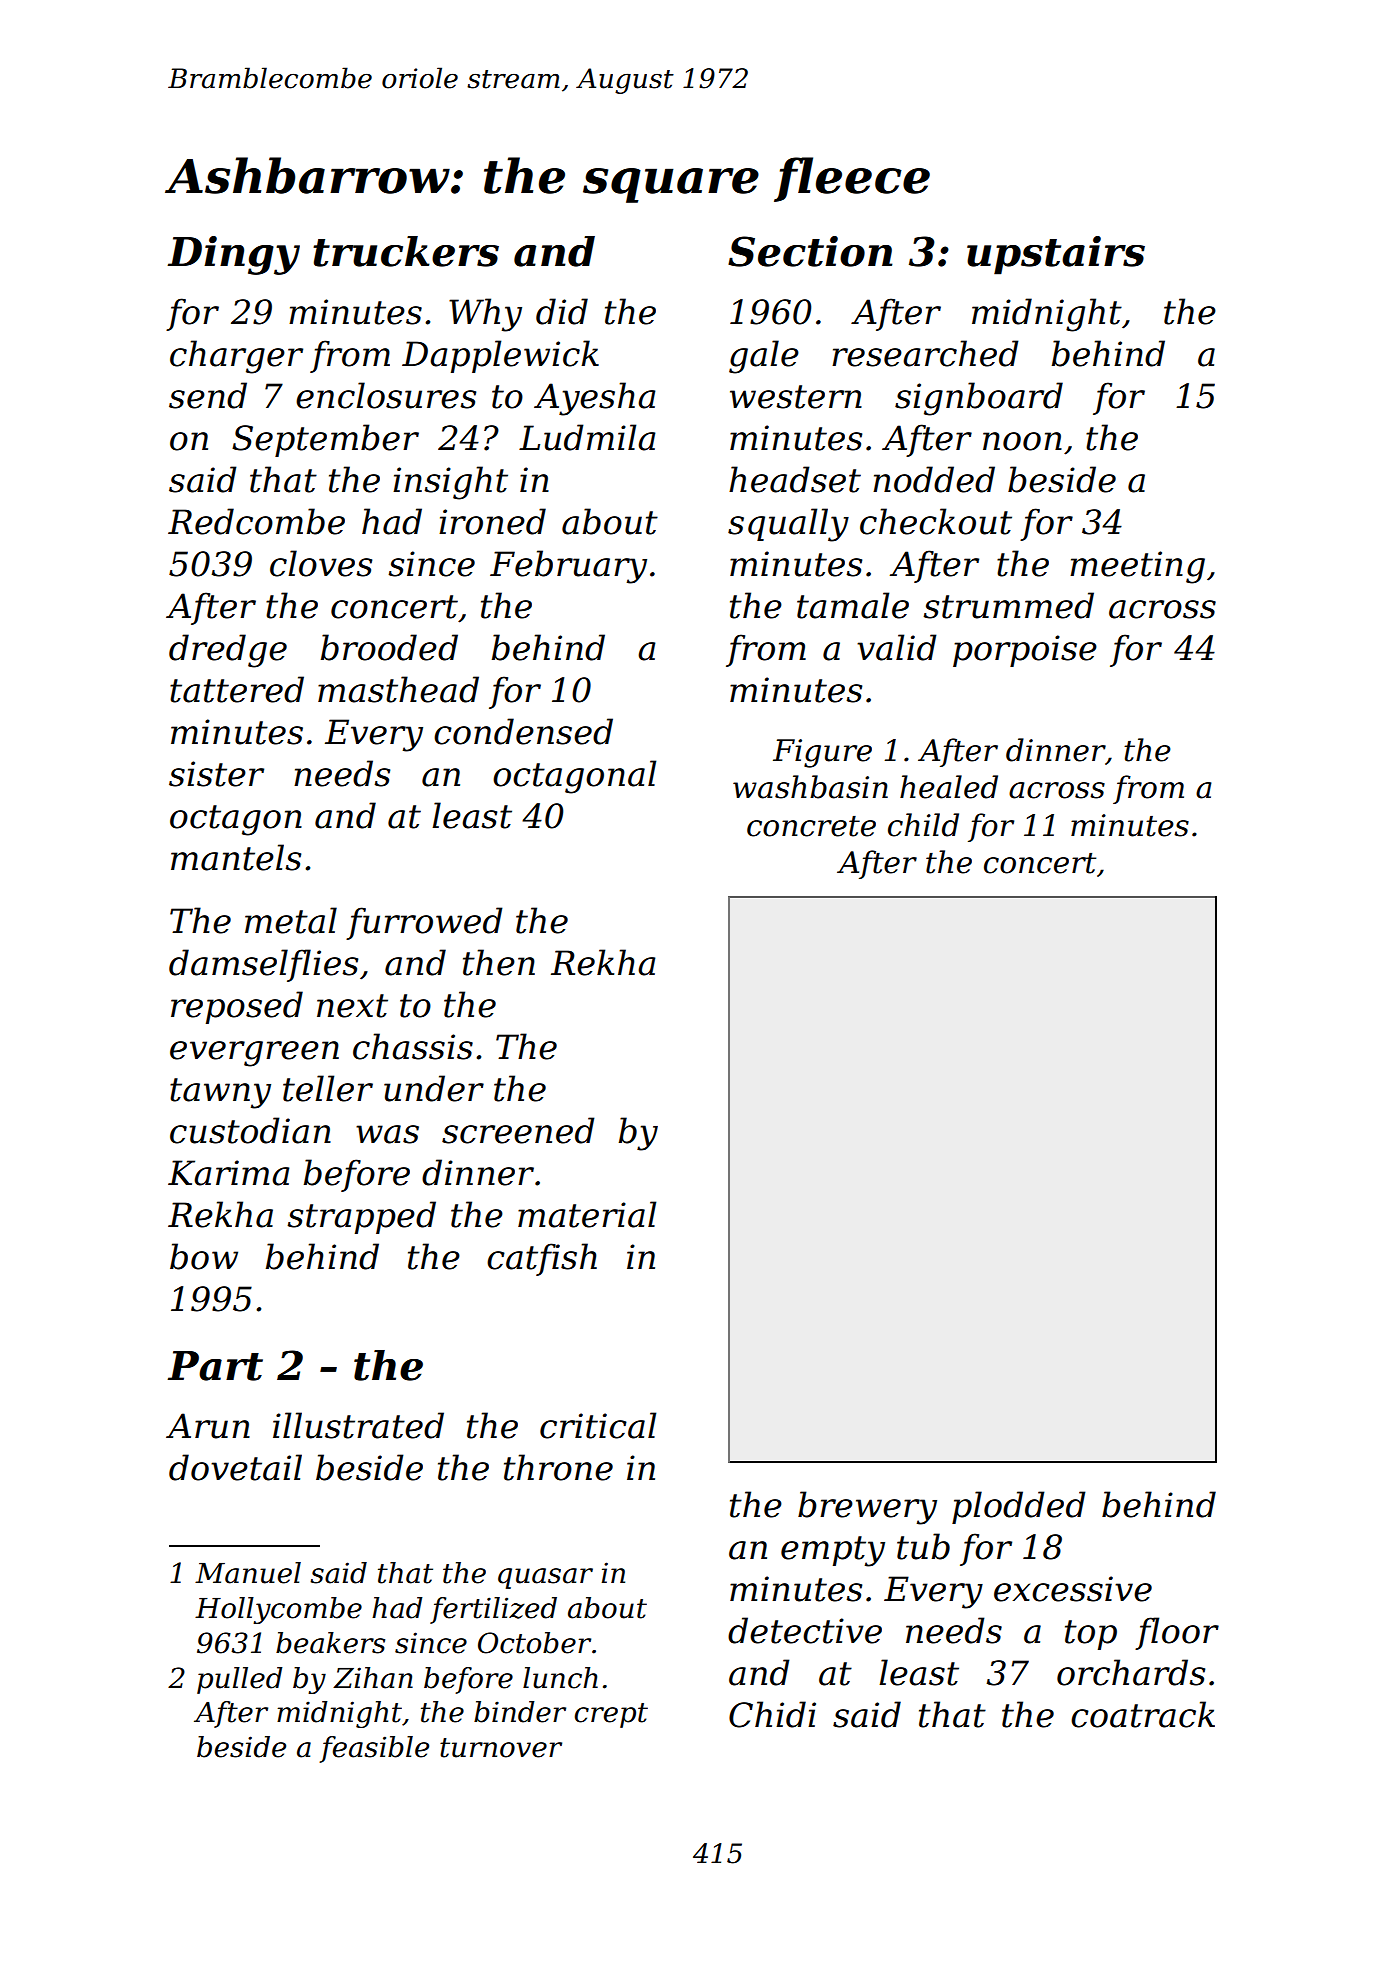 The image size is (1386, 1969). Describe the element at coordinates (374, 1749) in the screenshot. I see `feasible` at that location.
